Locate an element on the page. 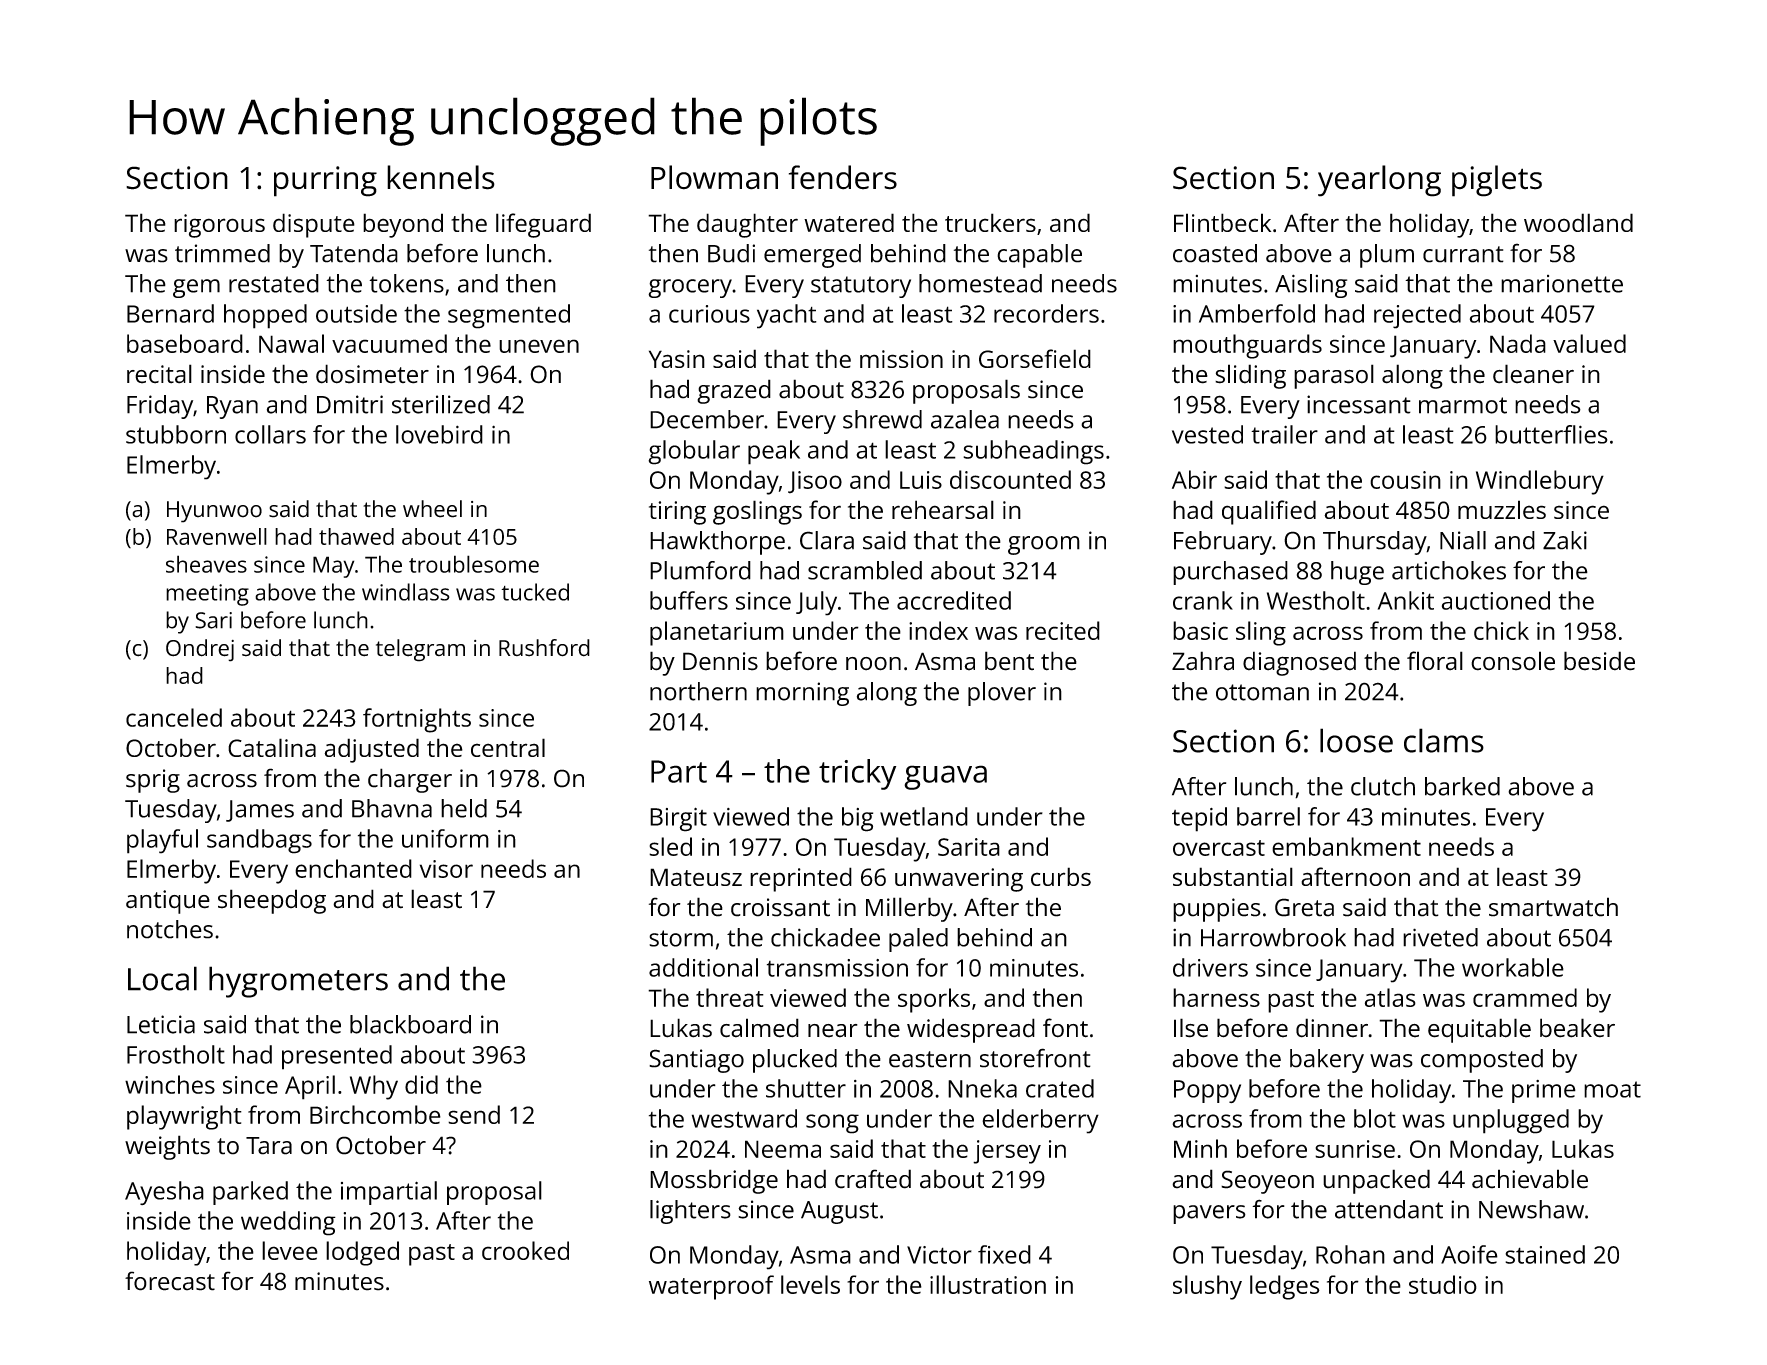 This page has width=1767, height=1365. Yasin is located at coordinates (677, 359).
